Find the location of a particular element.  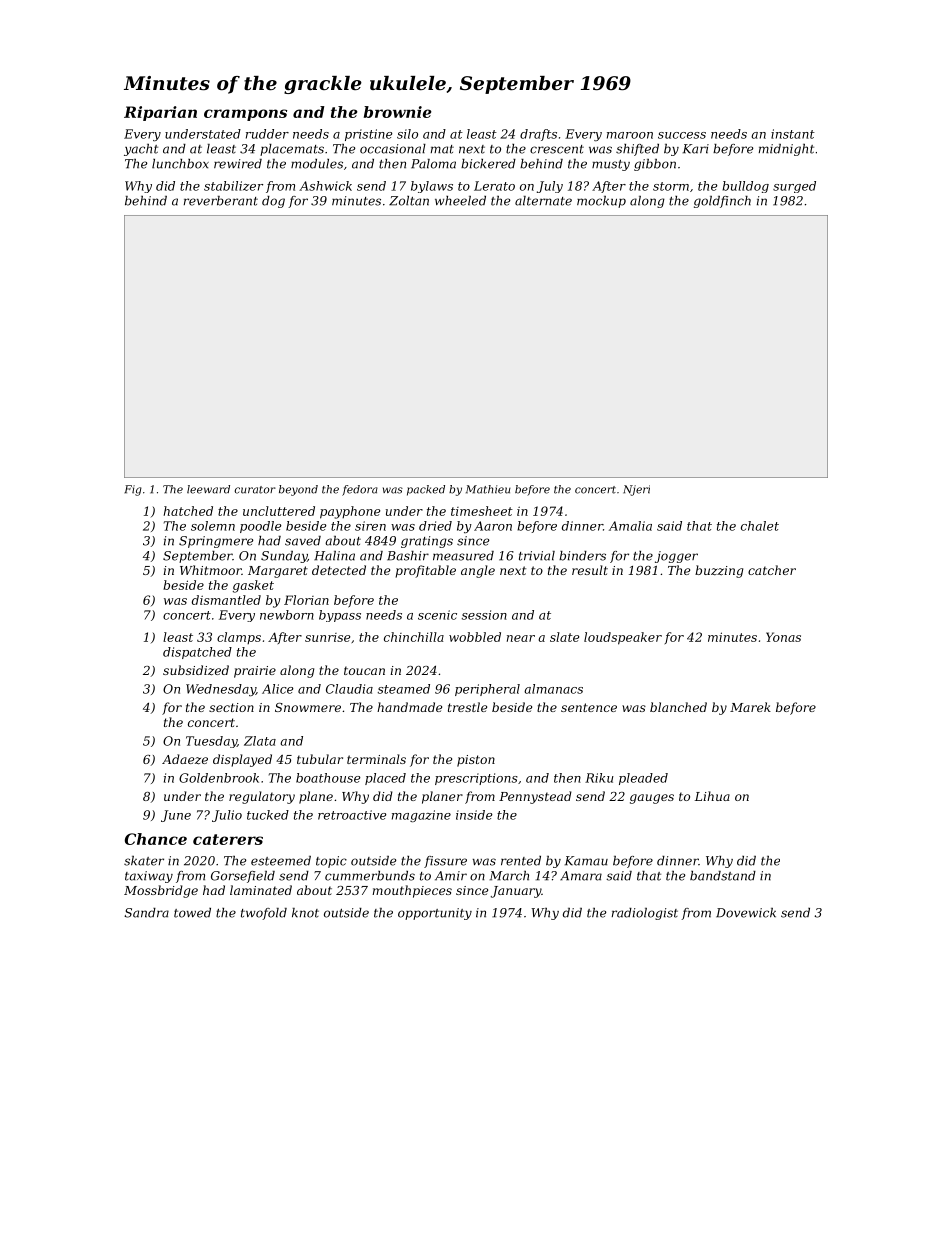

radiologist is located at coordinates (645, 914).
